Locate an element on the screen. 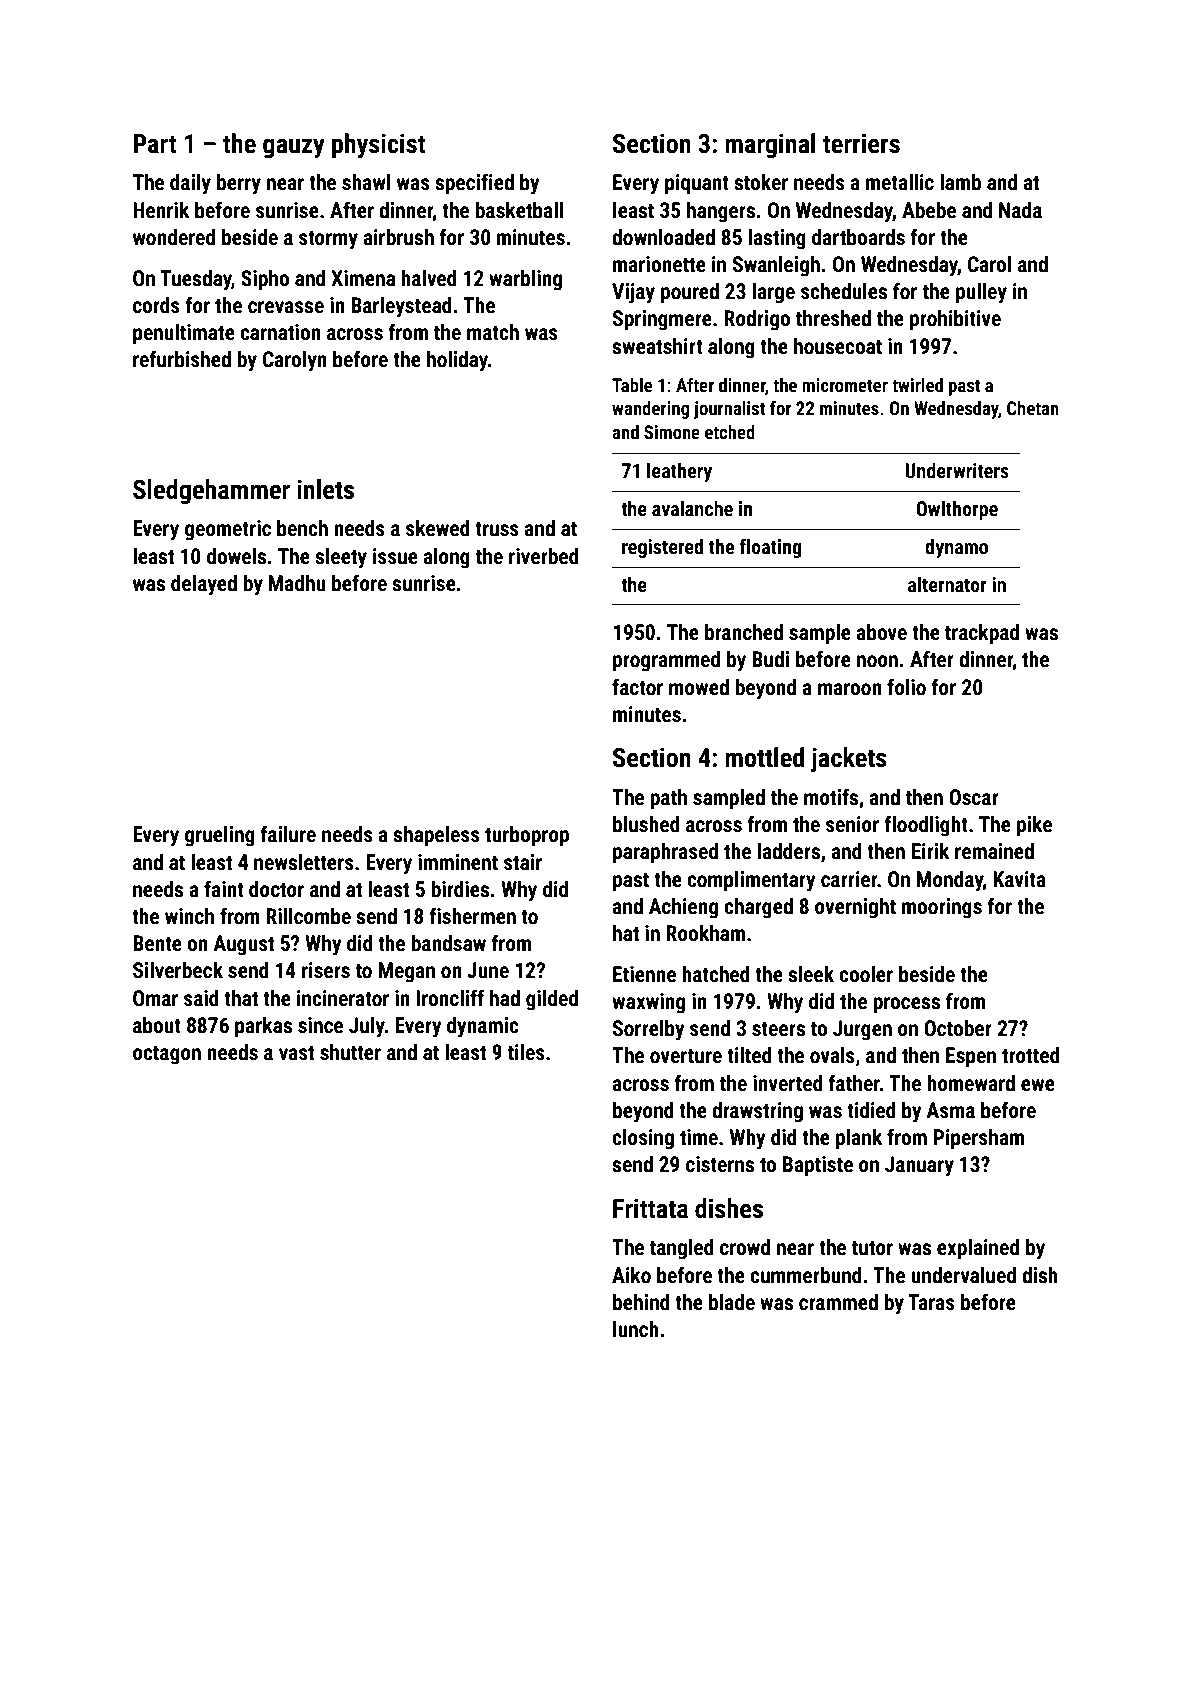  Springmere is located at coordinates (662, 320).
